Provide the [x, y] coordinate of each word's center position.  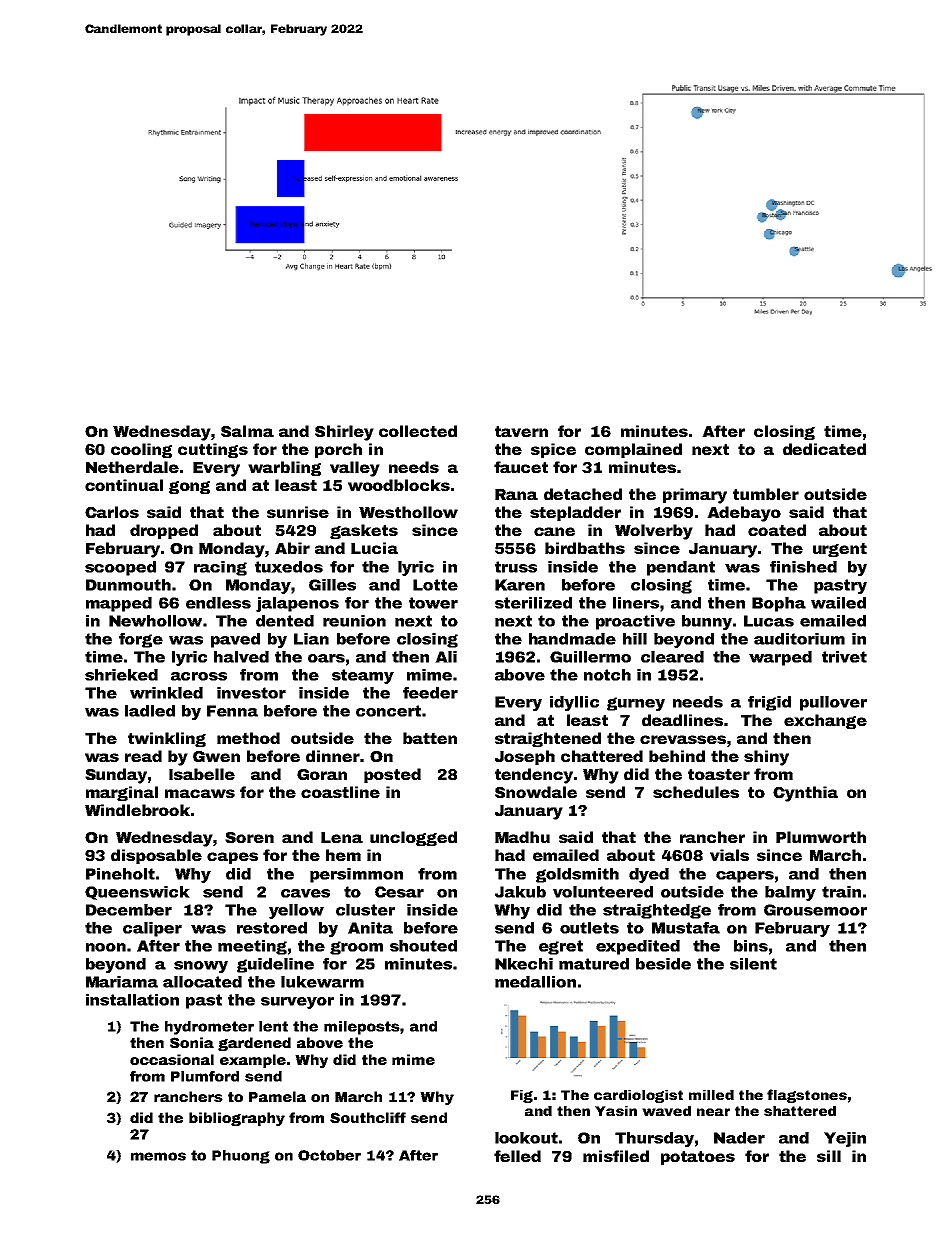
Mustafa [686, 928]
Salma [247, 431]
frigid [769, 703]
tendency [534, 776]
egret [561, 947]
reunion [354, 621]
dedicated [824, 449]
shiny [766, 758]
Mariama [122, 982]
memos [158, 1156]
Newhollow [155, 621]
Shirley [344, 433]
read [143, 756]
